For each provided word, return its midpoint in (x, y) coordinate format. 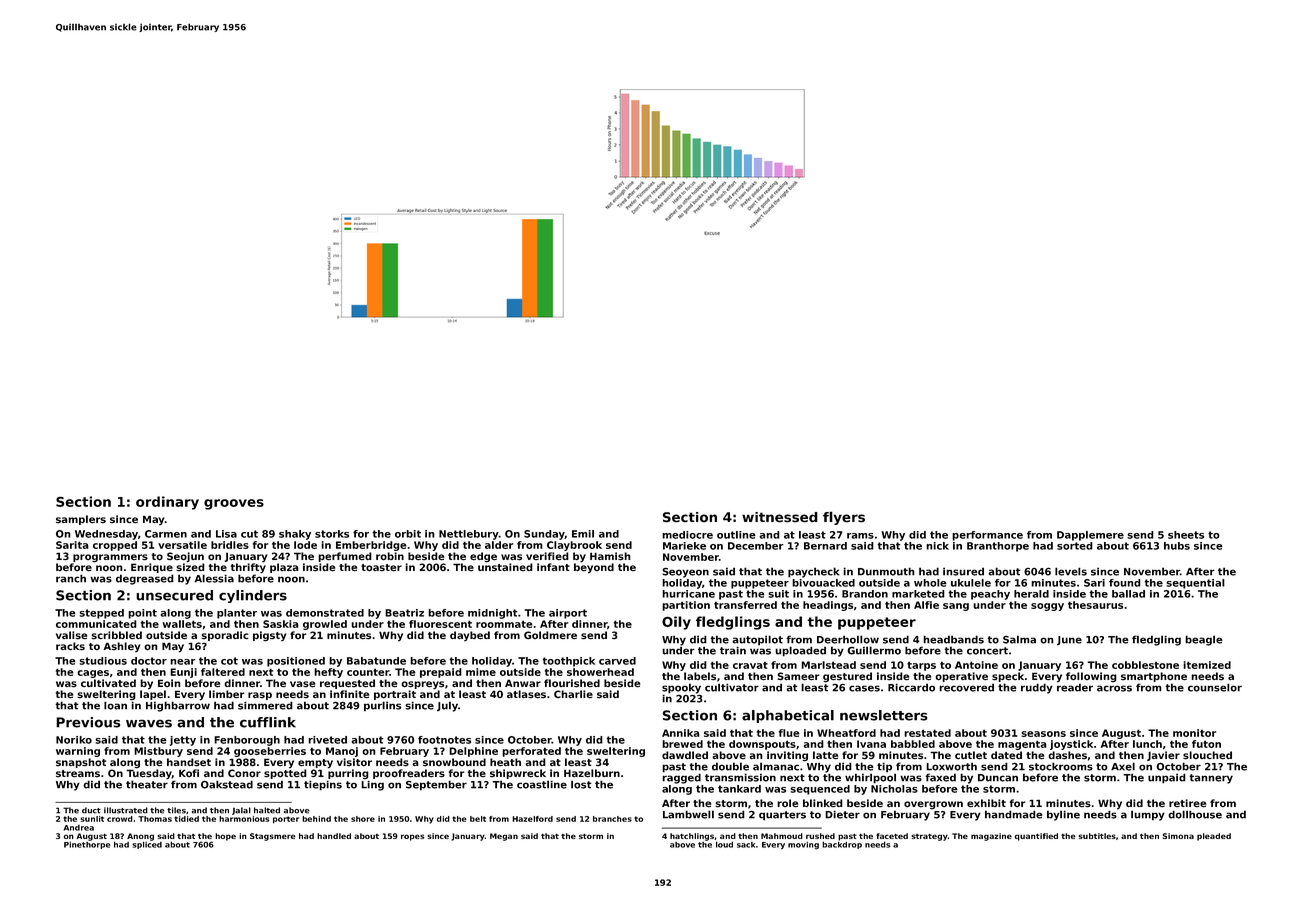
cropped (115, 546)
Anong (140, 837)
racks (70, 646)
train (733, 650)
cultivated (108, 683)
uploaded (800, 651)
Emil (583, 534)
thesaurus (1095, 605)
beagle (1203, 640)
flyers (844, 518)
